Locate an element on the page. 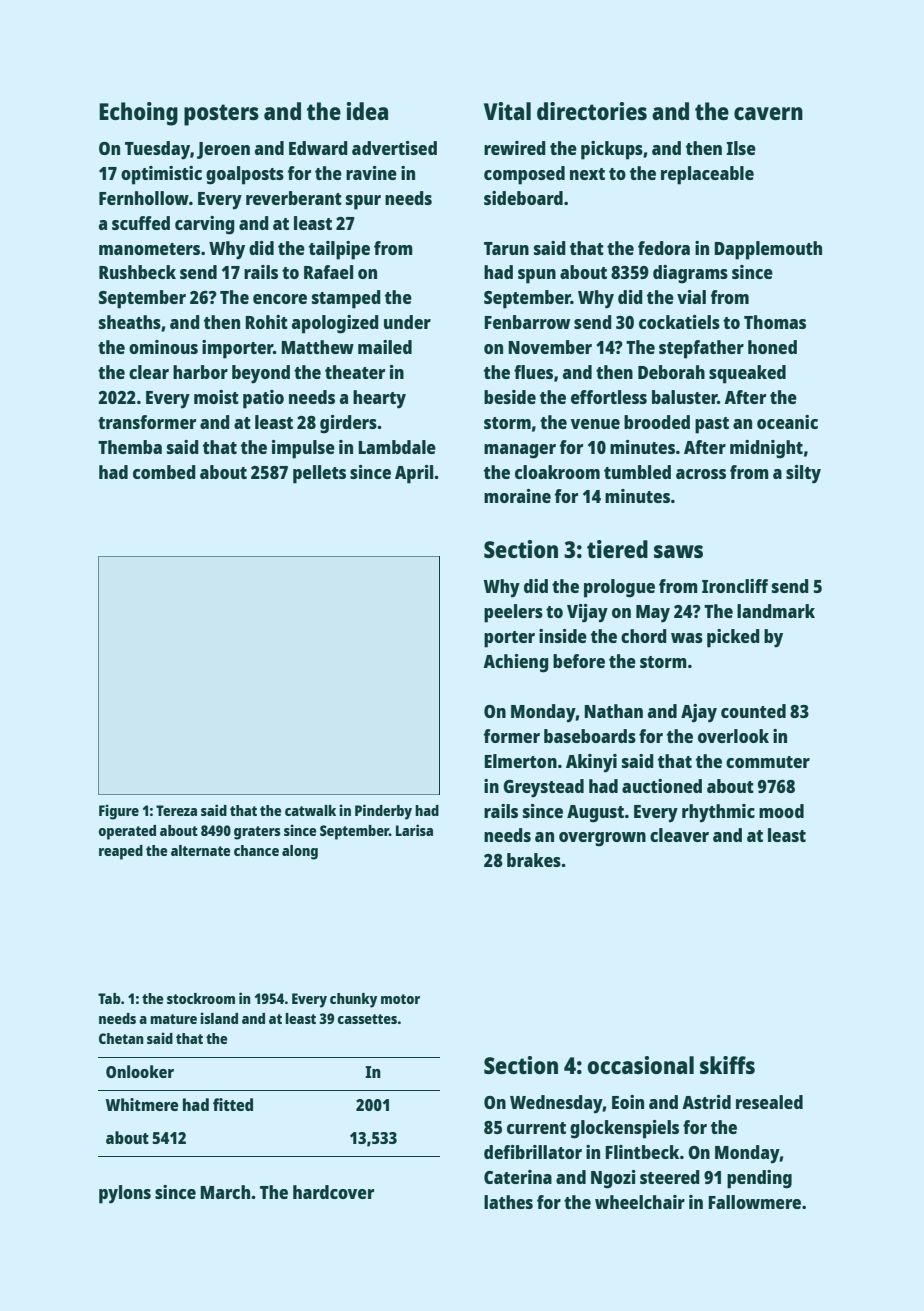  cockatiels is located at coordinates (679, 322).
